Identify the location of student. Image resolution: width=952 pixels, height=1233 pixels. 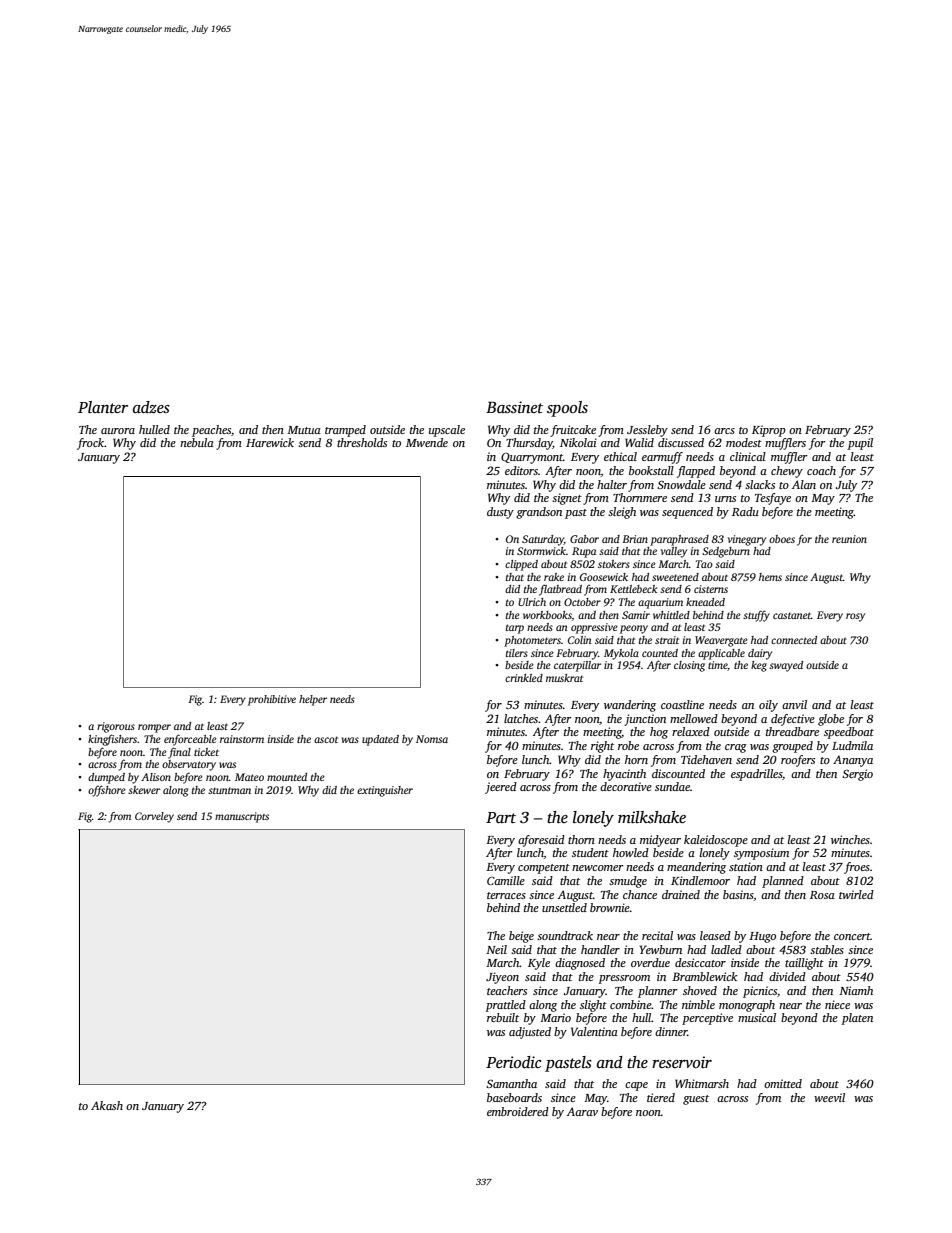
(590, 852).
